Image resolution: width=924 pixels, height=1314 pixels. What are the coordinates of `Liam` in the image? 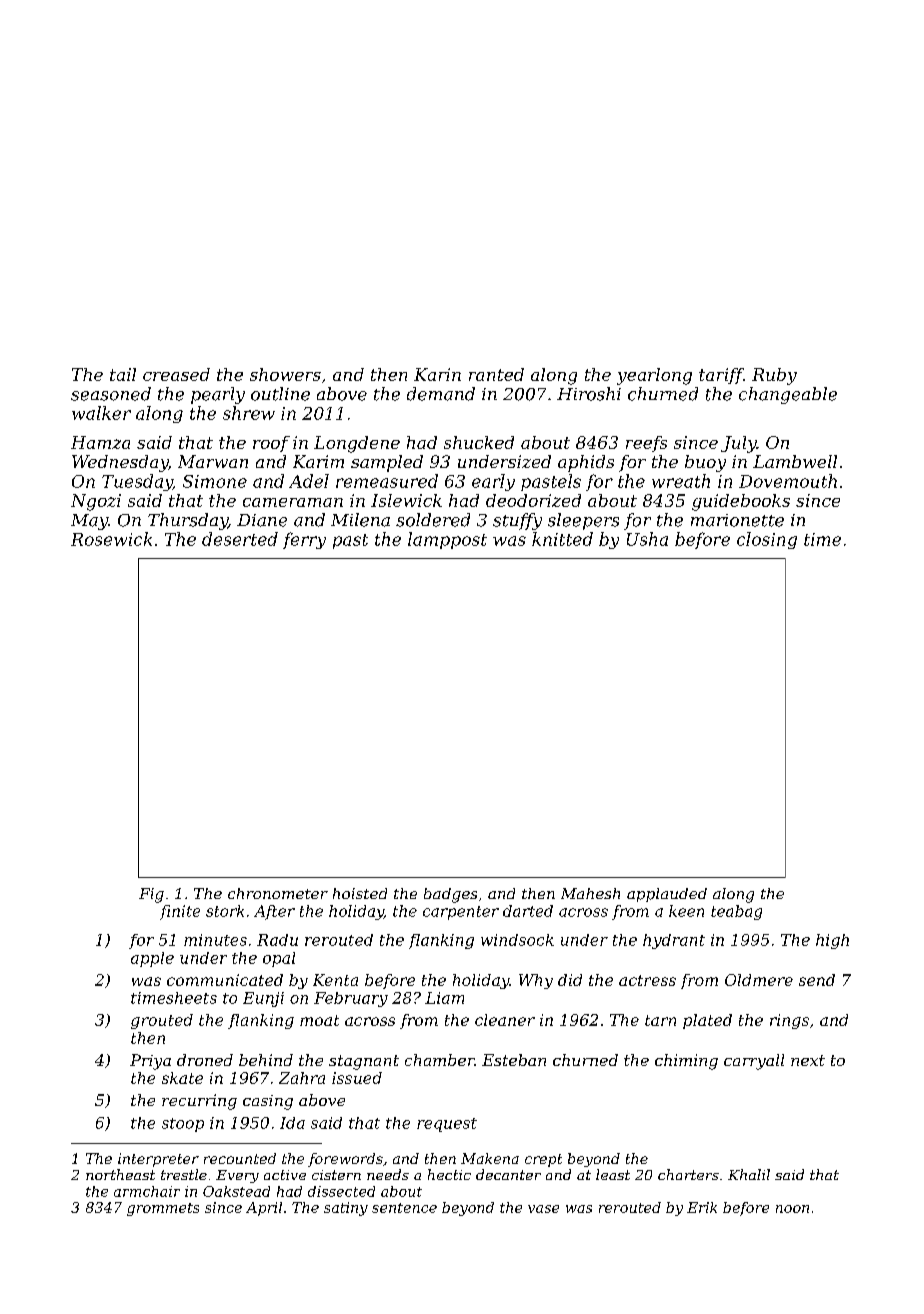 It's located at (444, 998).
